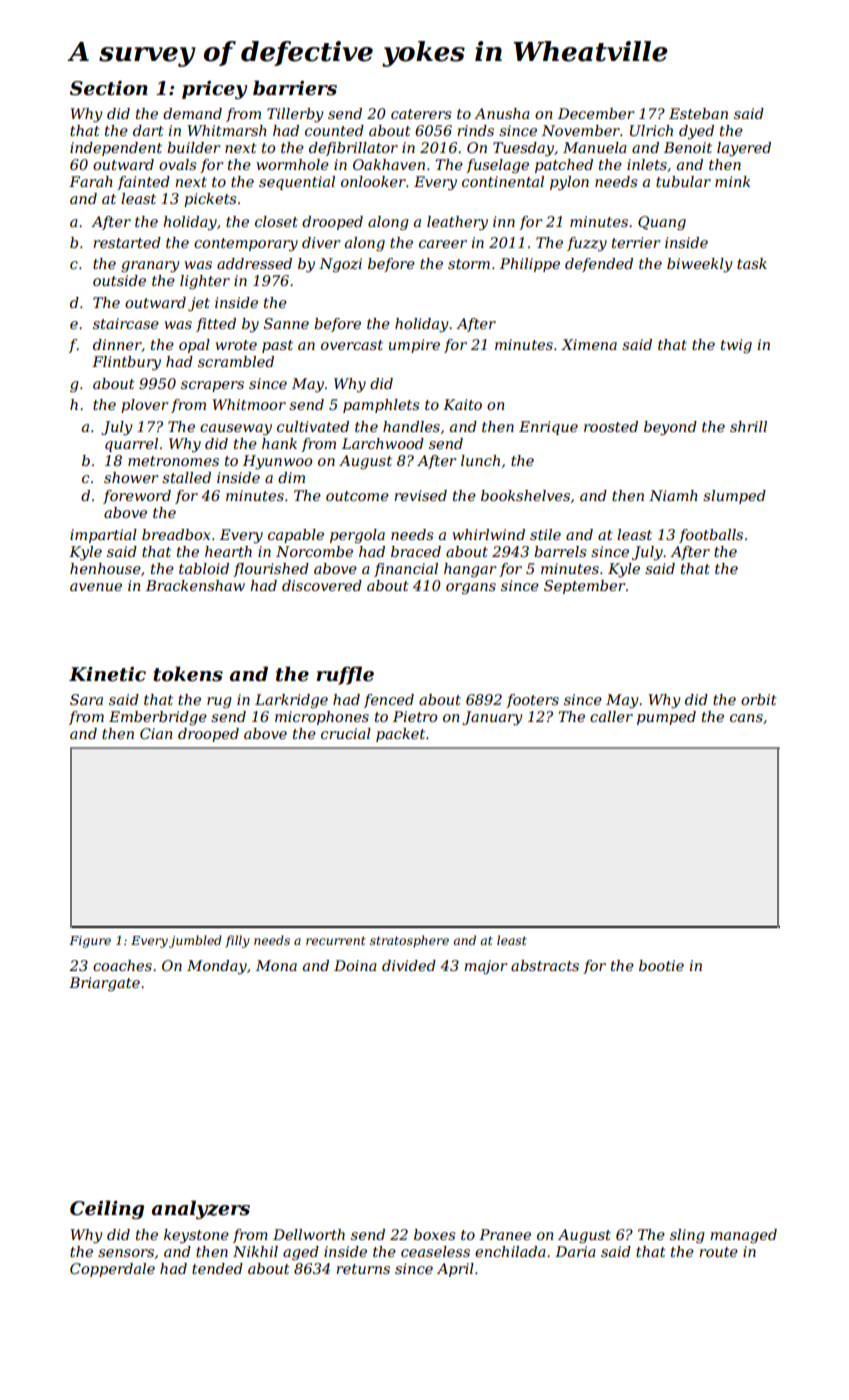 The height and width of the screenshot is (1400, 849). What do you see at coordinates (214, 90) in the screenshot?
I see `pricey` at bounding box center [214, 90].
